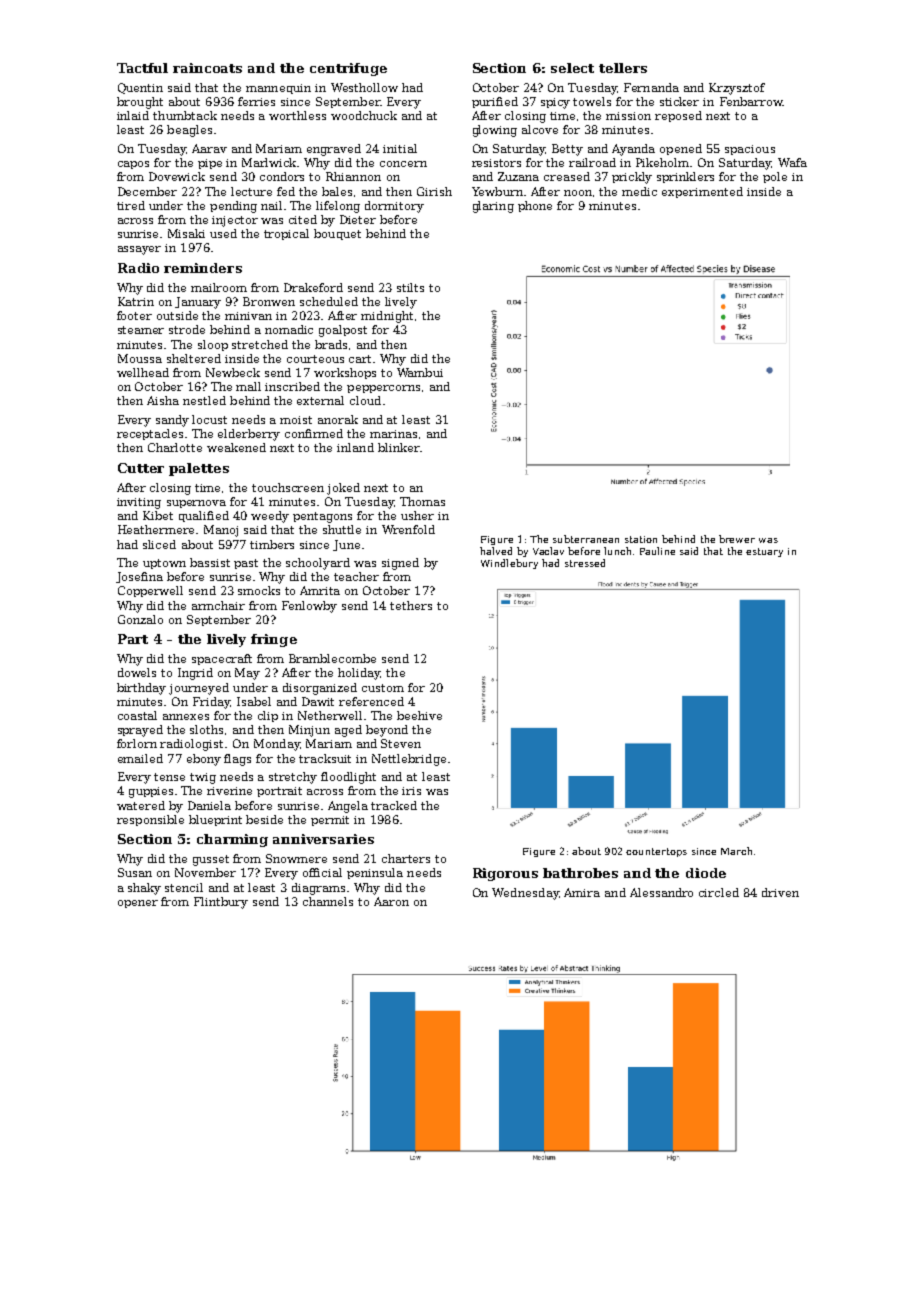  What do you see at coordinates (328, 901) in the document?
I see `channels` at bounding box center [328, 901].
